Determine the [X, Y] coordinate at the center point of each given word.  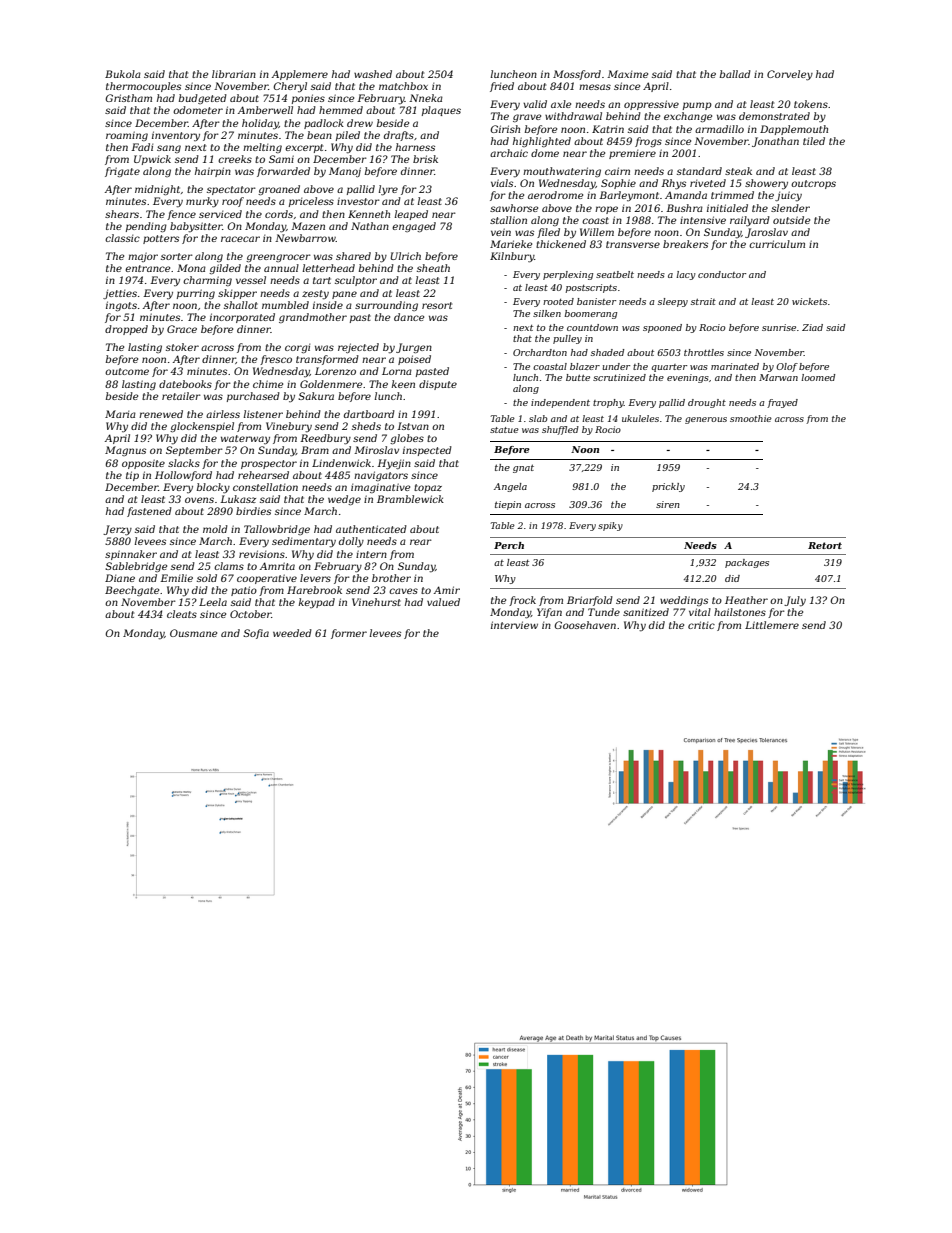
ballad [735, 74]
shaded [607, 352]
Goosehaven [585, 625]
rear [421, 542]
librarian [234, 74]
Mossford [577, 75]
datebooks [185, 384]
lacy [686, 275]
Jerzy [117, 530]
